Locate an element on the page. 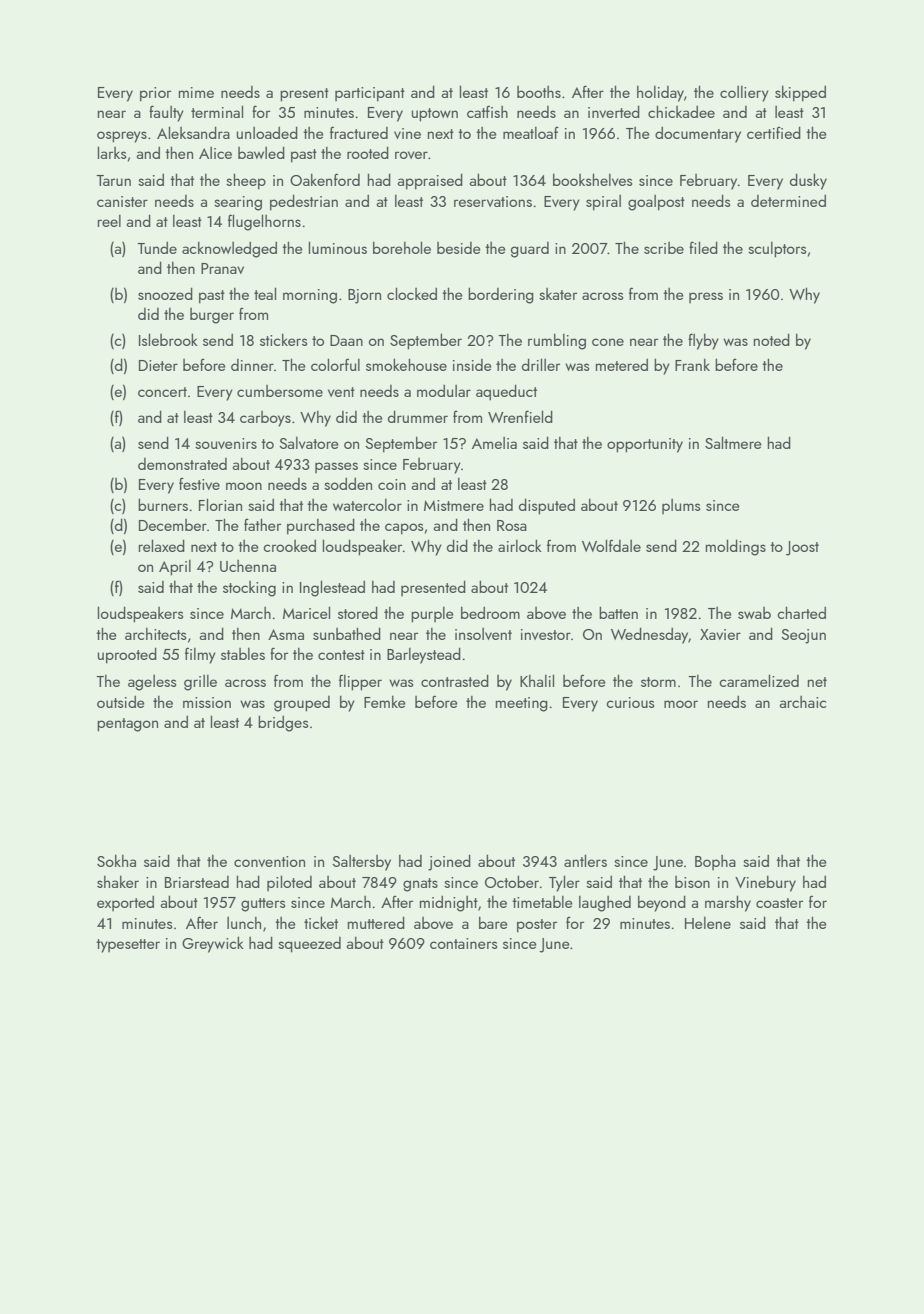 The width and height of the document is (924, 1314). typesetter is located at coordinates (128, 946).
